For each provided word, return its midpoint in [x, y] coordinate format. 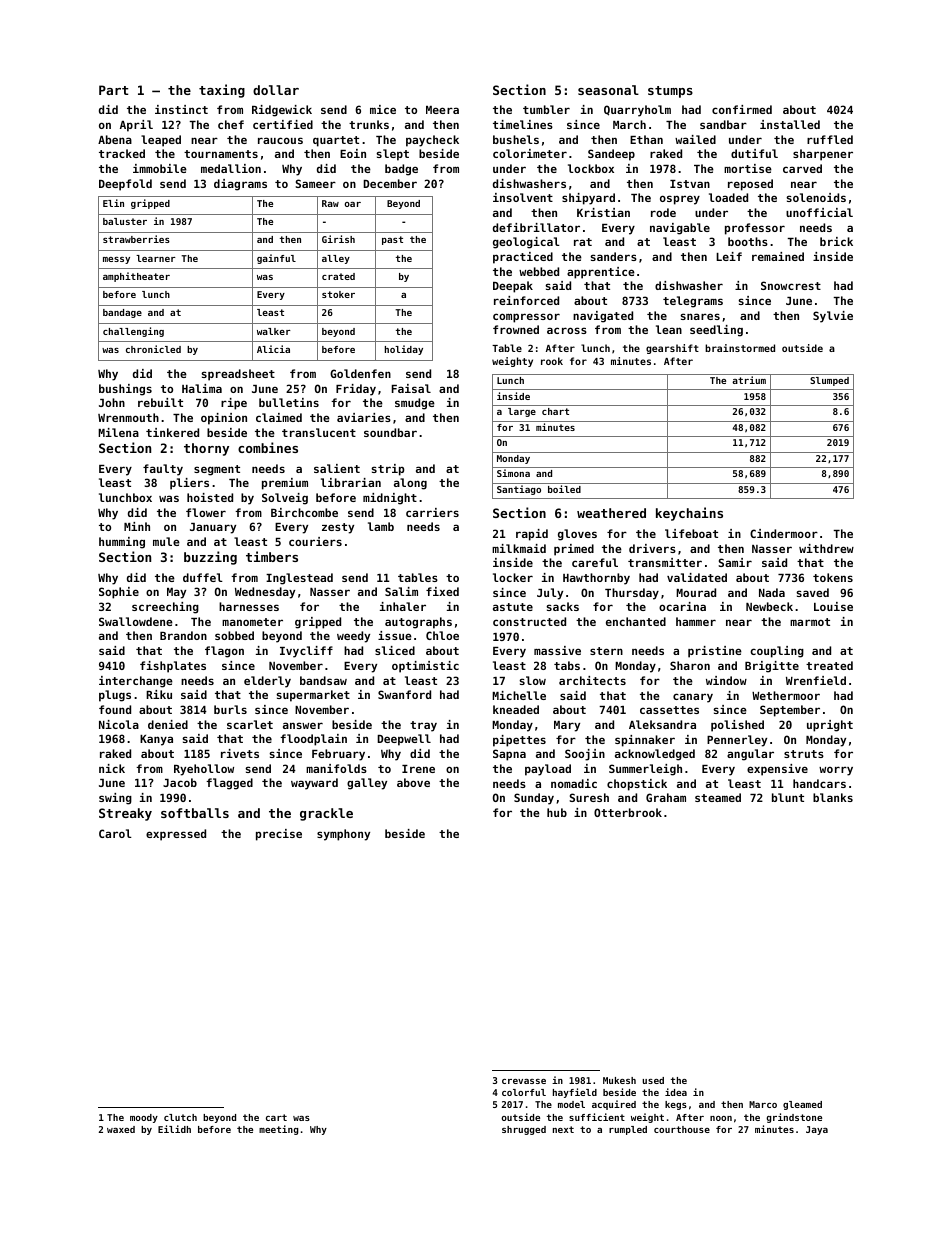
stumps [670, 92]
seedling [716, 331]
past [392, 240]
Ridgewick [282, 111]
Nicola [119, 724]
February [338, 755]
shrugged [524, 1130]
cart [276, 1117]
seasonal [608, 90]
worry [836, 771]
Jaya [817, 1130]
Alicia [273, 349]
